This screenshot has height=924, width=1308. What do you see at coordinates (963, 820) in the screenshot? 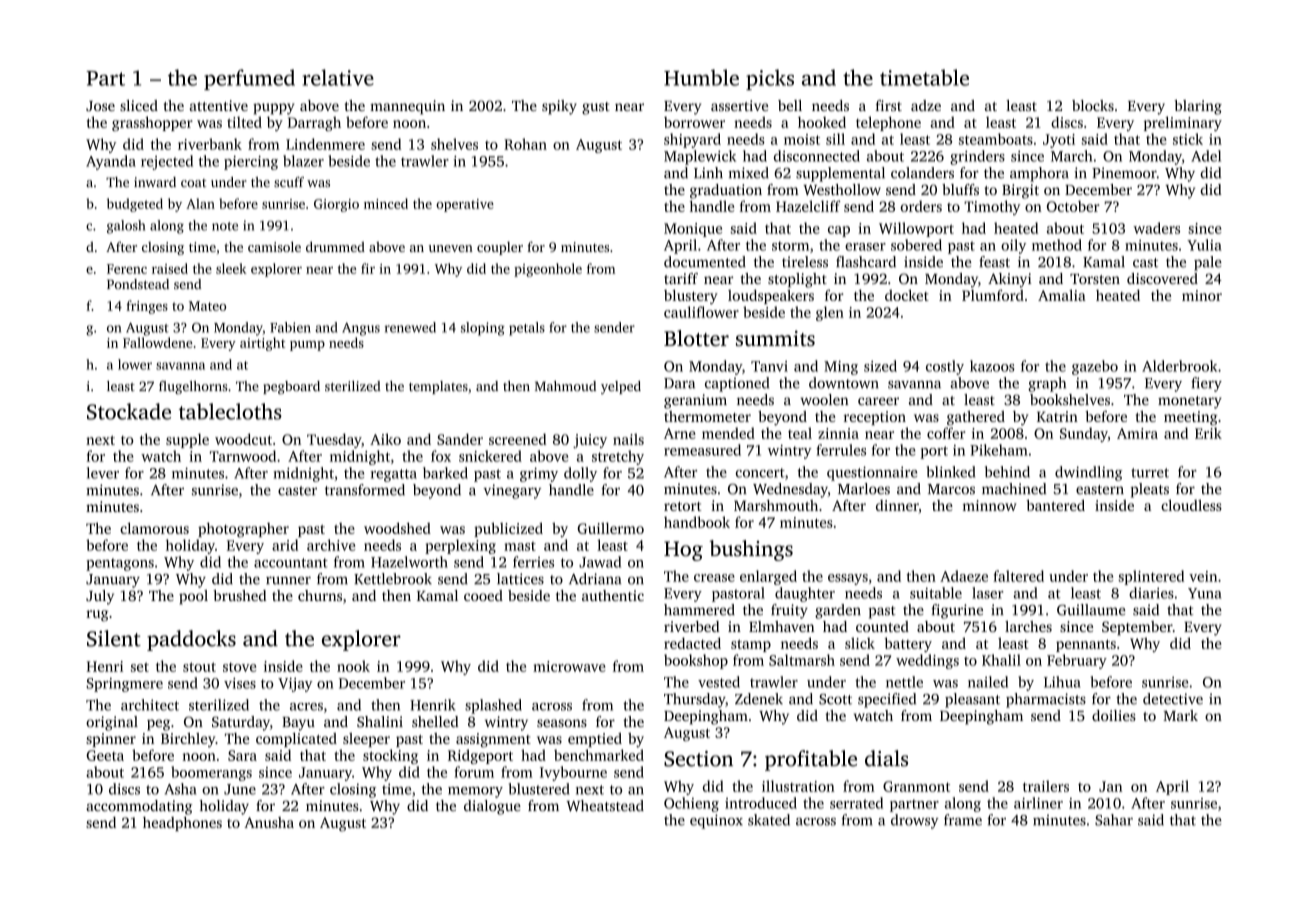
I see `frame` at bounding box center [963, 820].
